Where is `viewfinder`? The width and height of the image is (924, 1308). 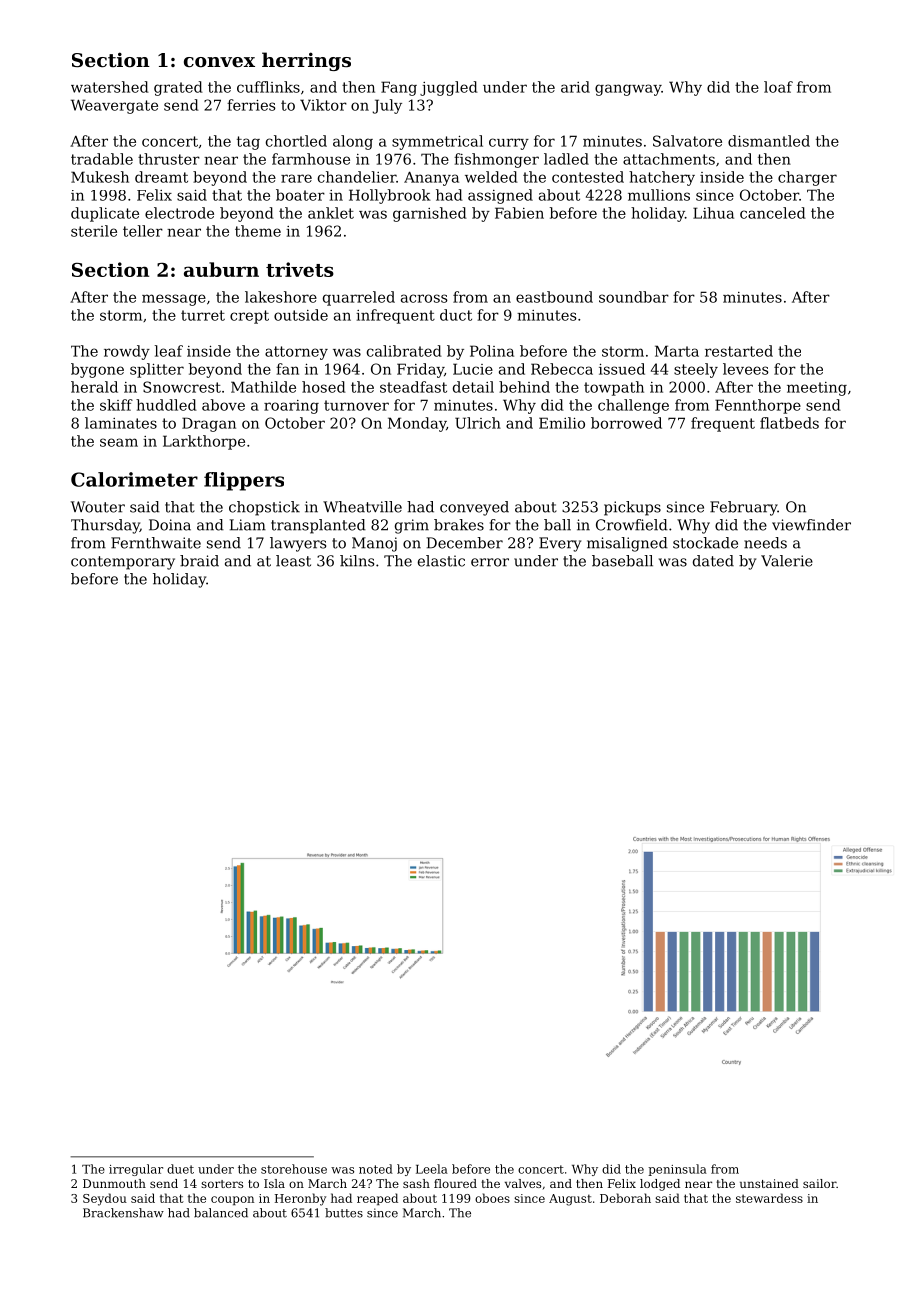 viewfinder is located at coordinates (811, 525).
